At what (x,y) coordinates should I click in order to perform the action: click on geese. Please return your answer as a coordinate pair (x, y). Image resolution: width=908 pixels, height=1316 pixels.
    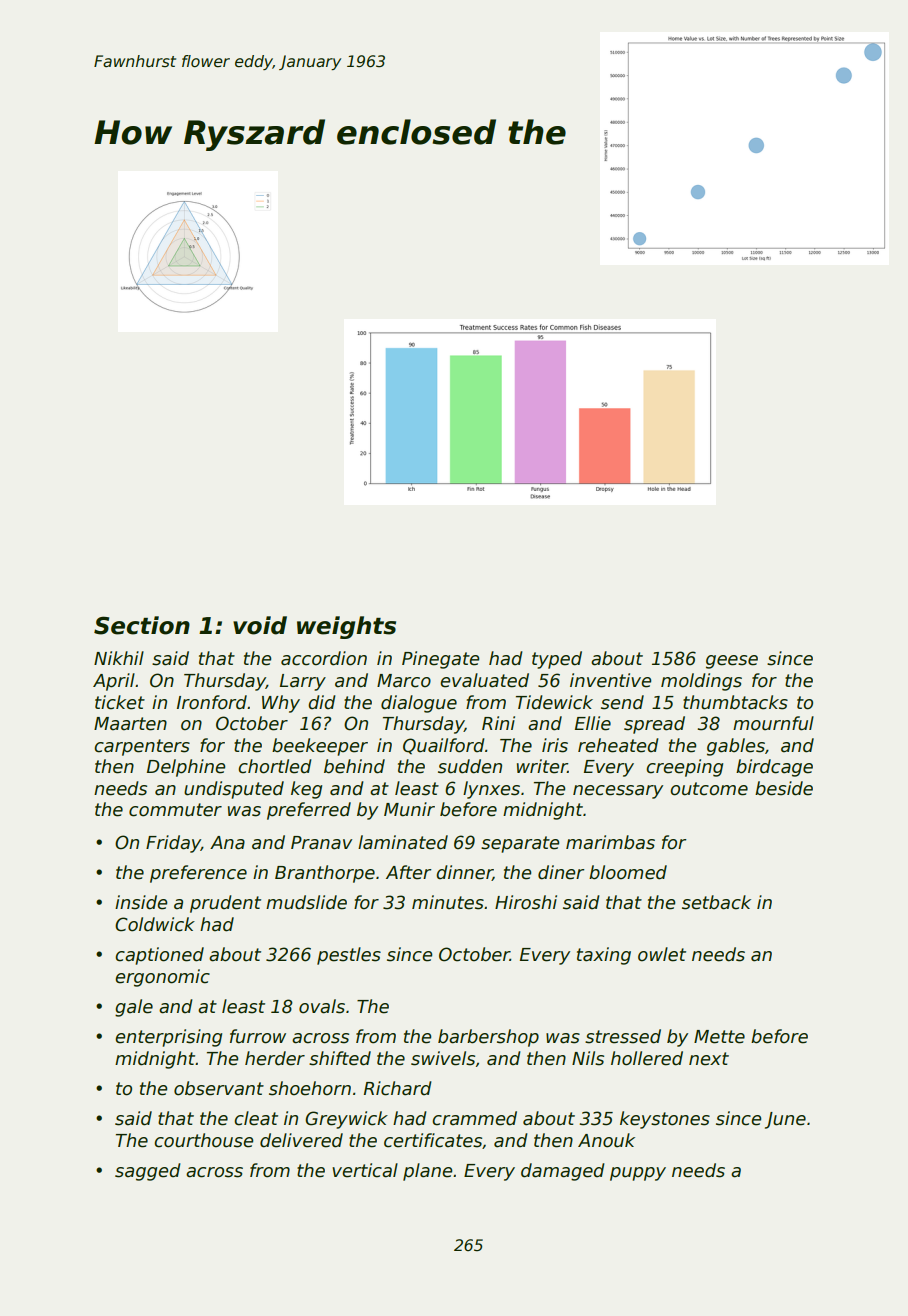
    Looking at the image, I should click on (732, 662).
